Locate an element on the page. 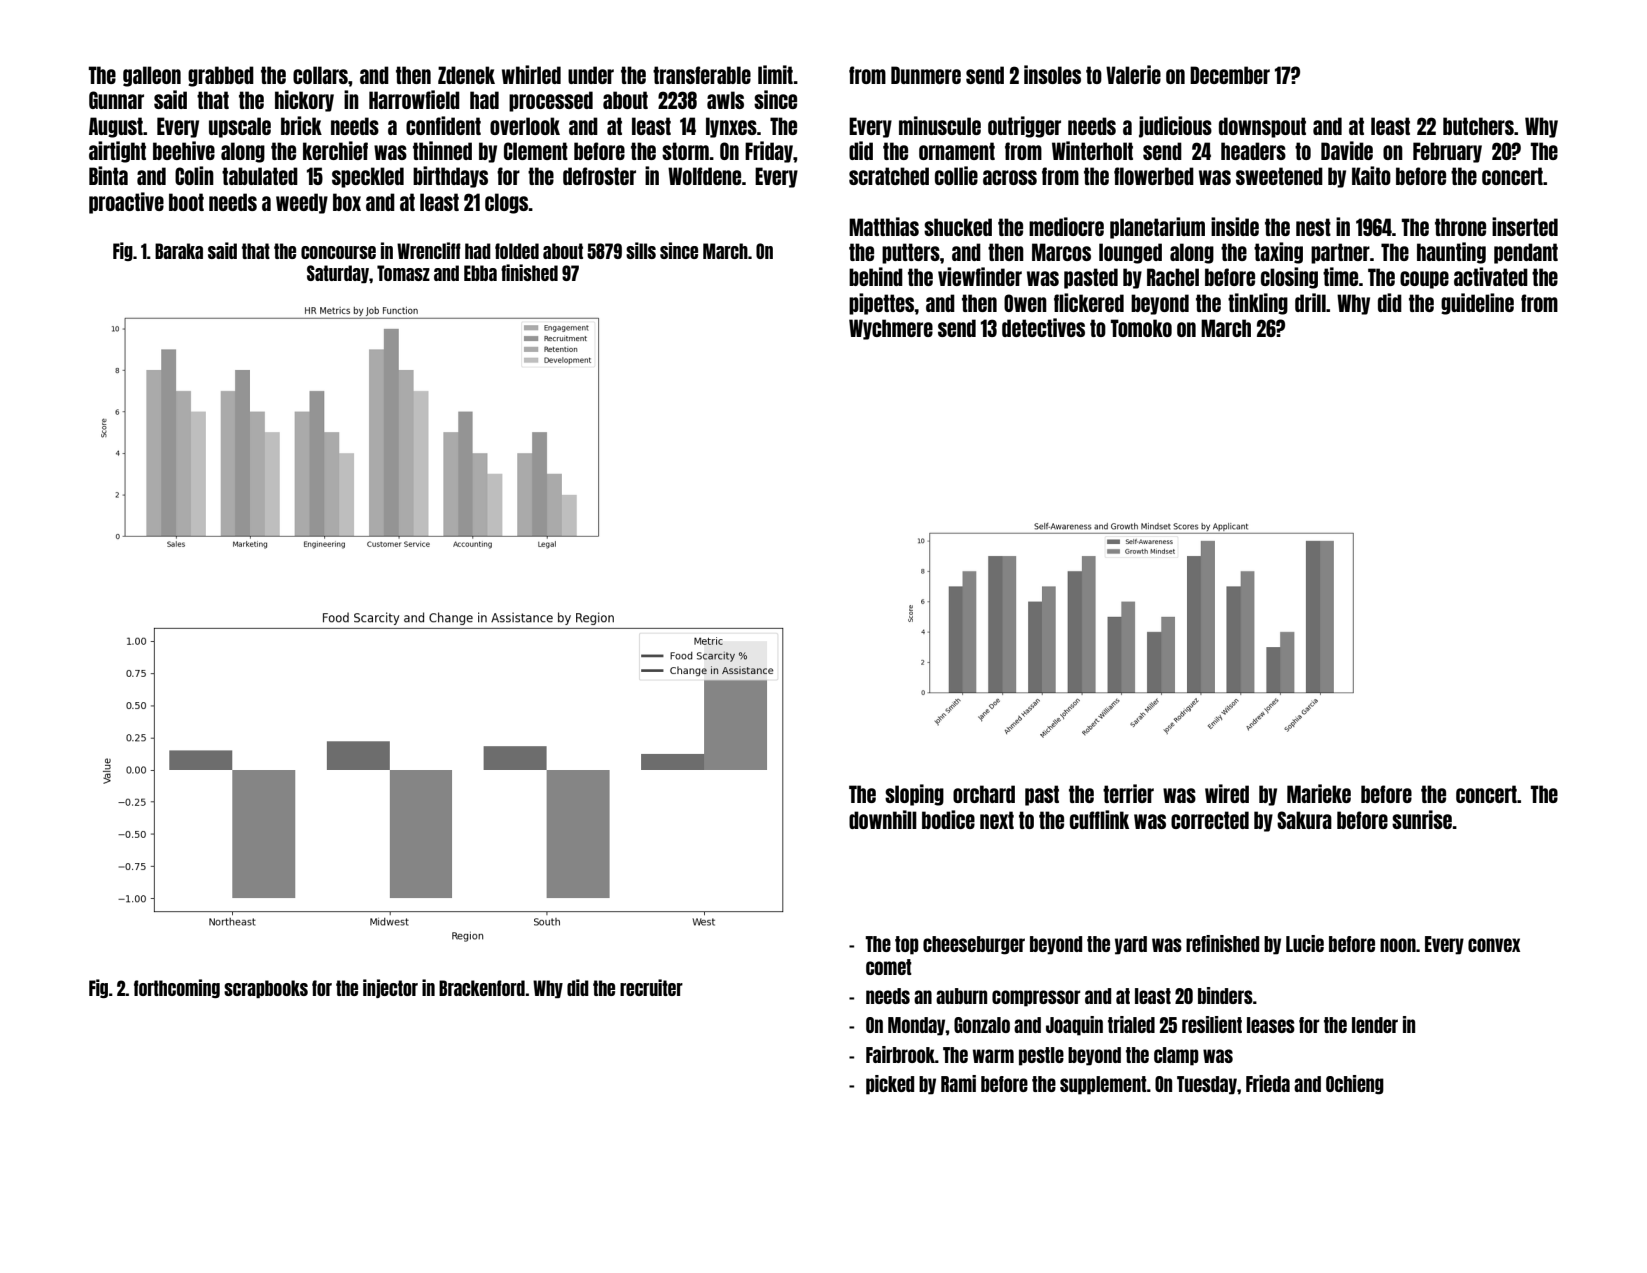 This image has width=1647, height=1273. galleon is located at coordinates (152, 76).
